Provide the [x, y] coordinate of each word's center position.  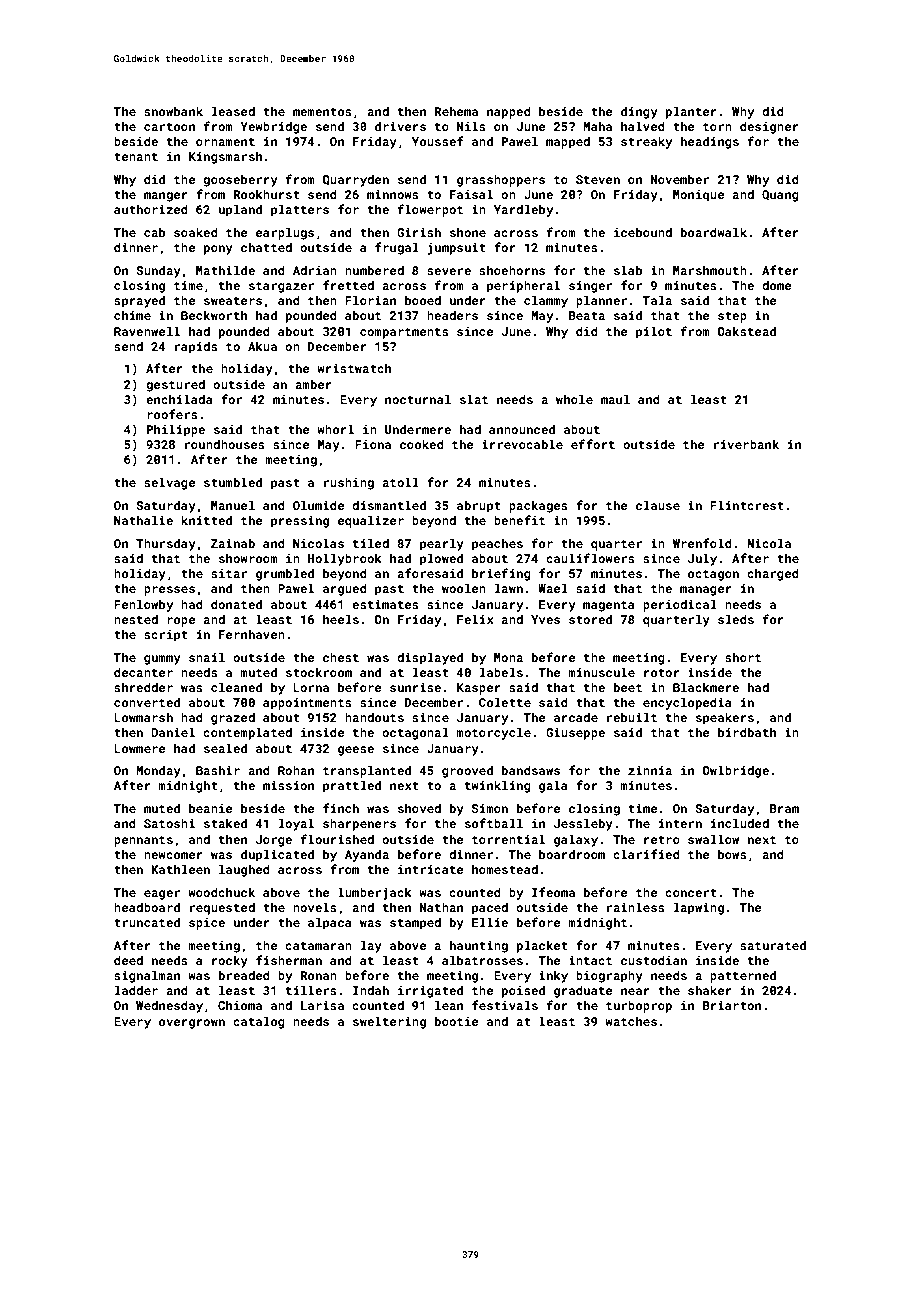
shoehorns [512, 270]
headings [710, 142]
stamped [415, 923]
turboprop [639, 1006]
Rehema [456, 111]
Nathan [441, 907]
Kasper [479, 689]
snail [207, 657]
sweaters [233, 301]
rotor [662, 673]
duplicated [277, 855]
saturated [773, 945]
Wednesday [169, 1006]
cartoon [169, 127]
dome [777, 285]
